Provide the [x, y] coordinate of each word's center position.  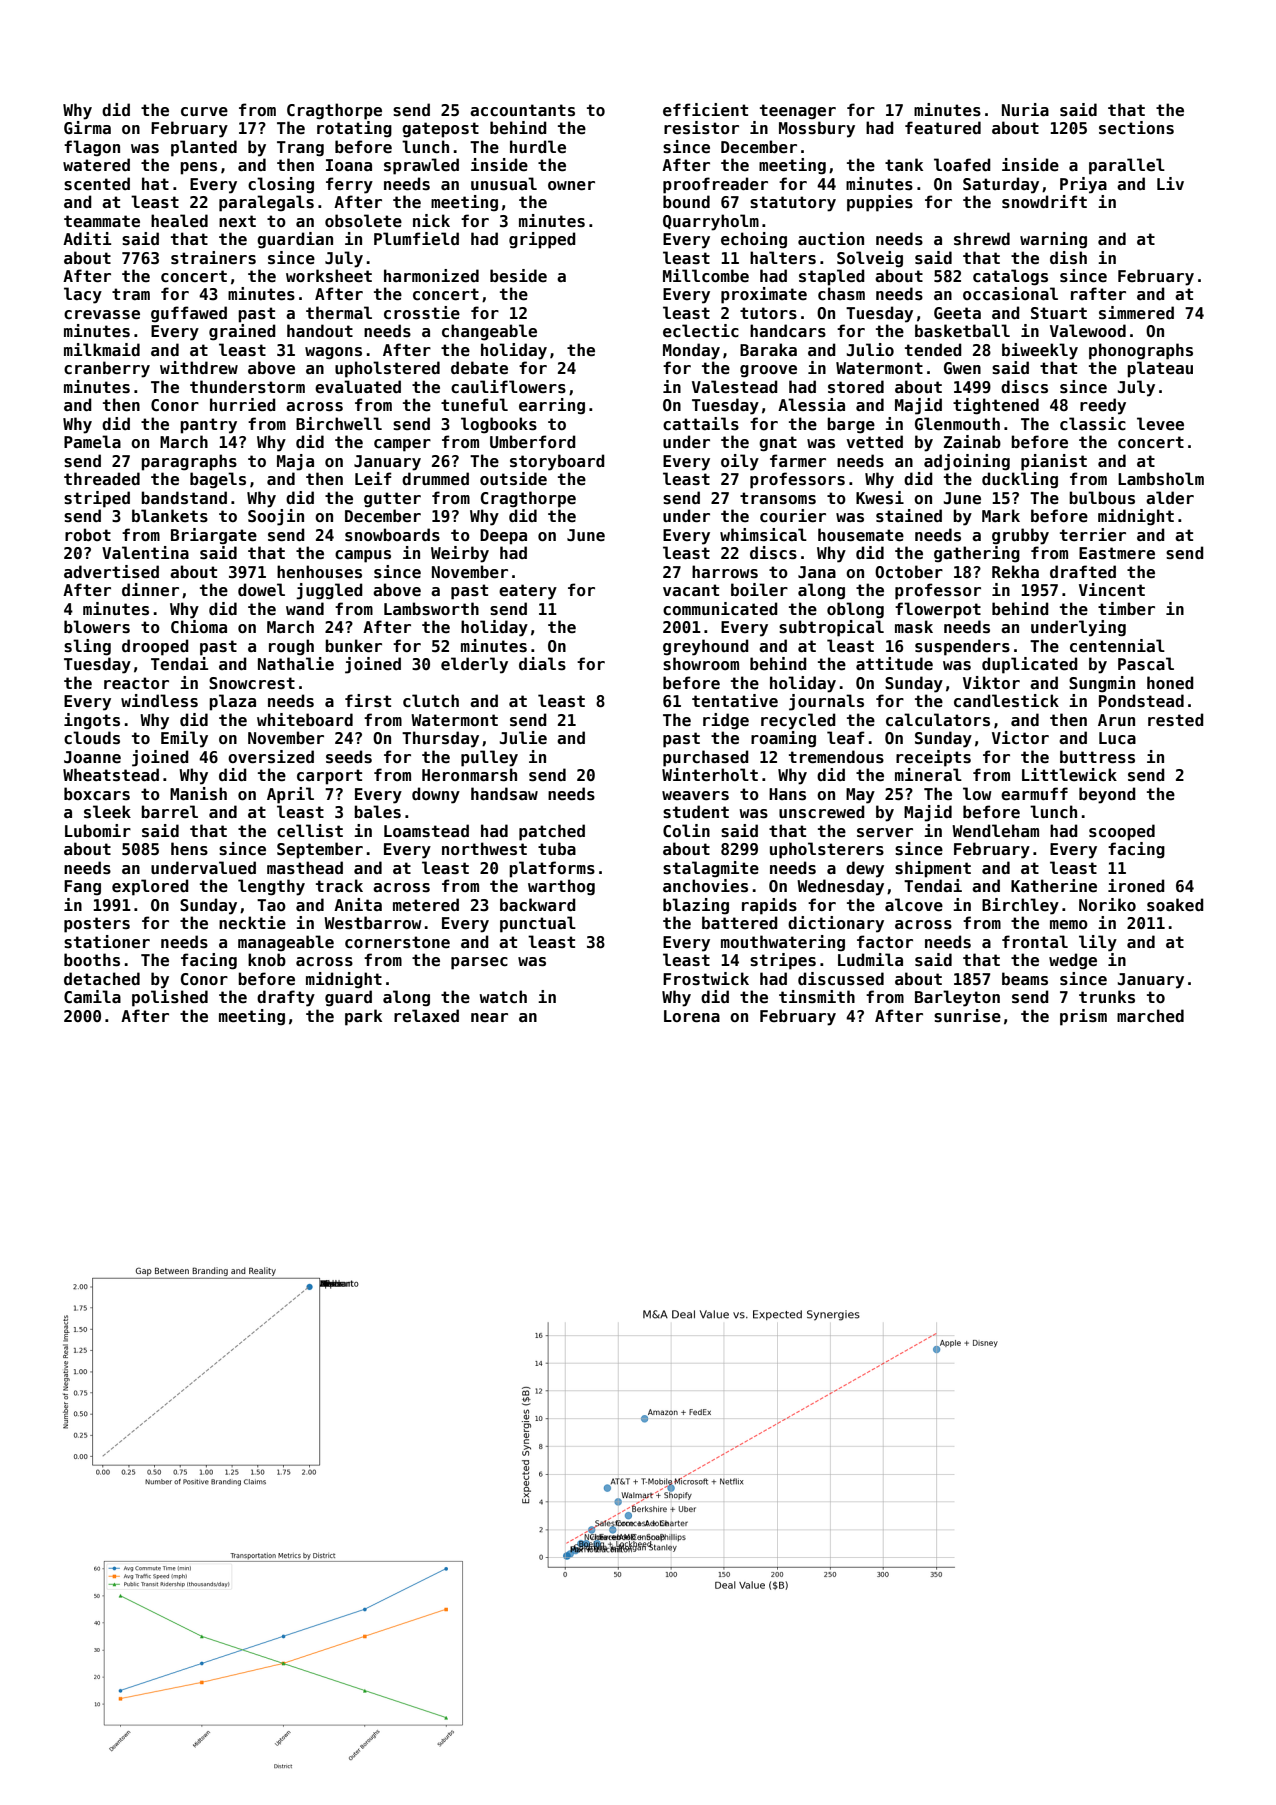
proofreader [715, 185]
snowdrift [1044, 202]
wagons [333, 353]
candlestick [1006, 701]
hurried [243, 405]
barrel [169, 811]
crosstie [422, 313]
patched [552, 832]
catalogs [1010, 277]
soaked [1175, 905]
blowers [97, 627]
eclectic [701, 331]
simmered [1136, 313]
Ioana [349, 165]
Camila [92, 996]
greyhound [706, 647]
